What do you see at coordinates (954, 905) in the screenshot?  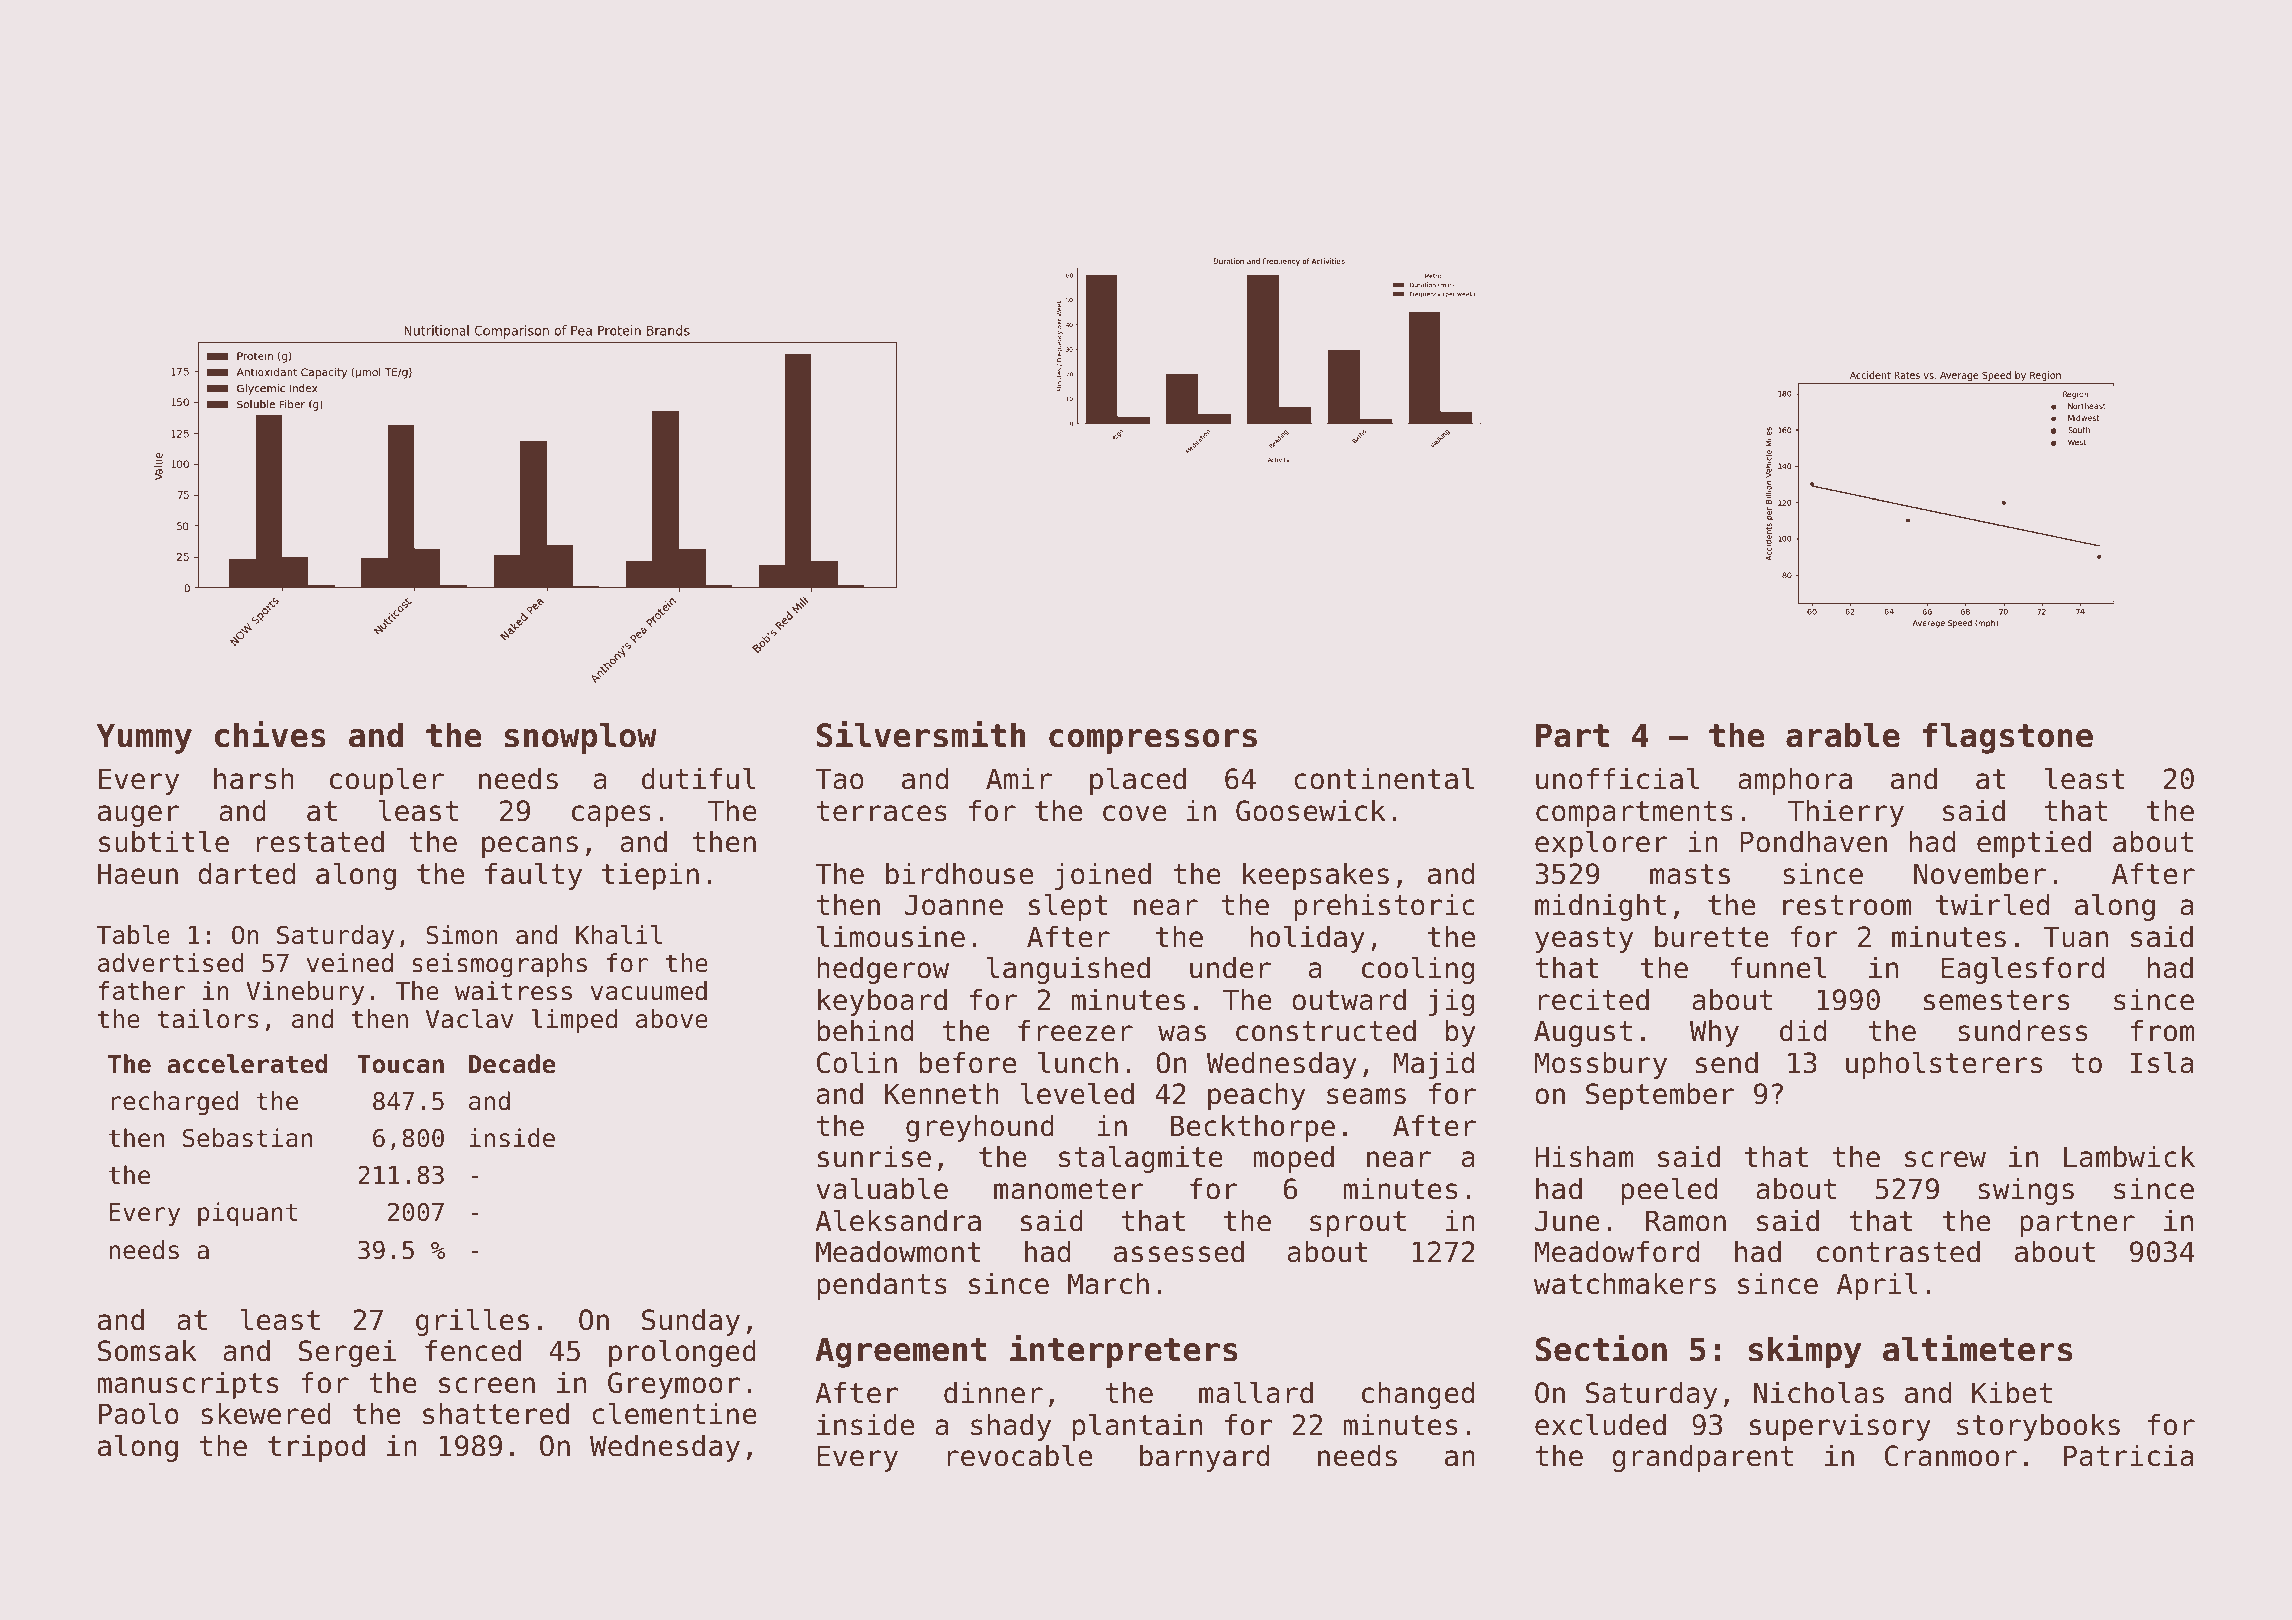 I see `Joanne` at bounding box center [954, 905].
